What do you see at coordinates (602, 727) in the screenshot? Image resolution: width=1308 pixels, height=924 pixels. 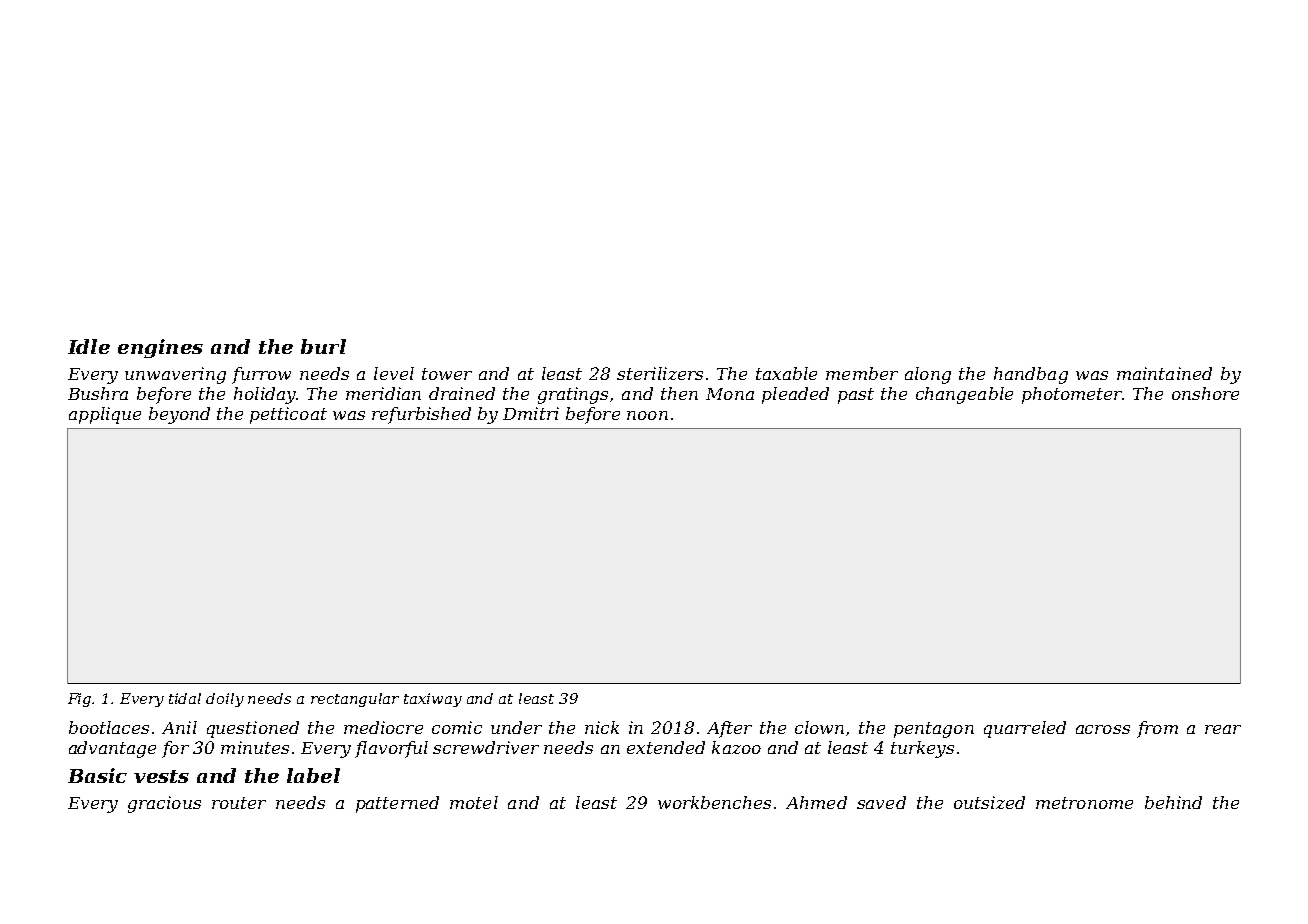 I see `nick` at bounding box center [602, 727].
